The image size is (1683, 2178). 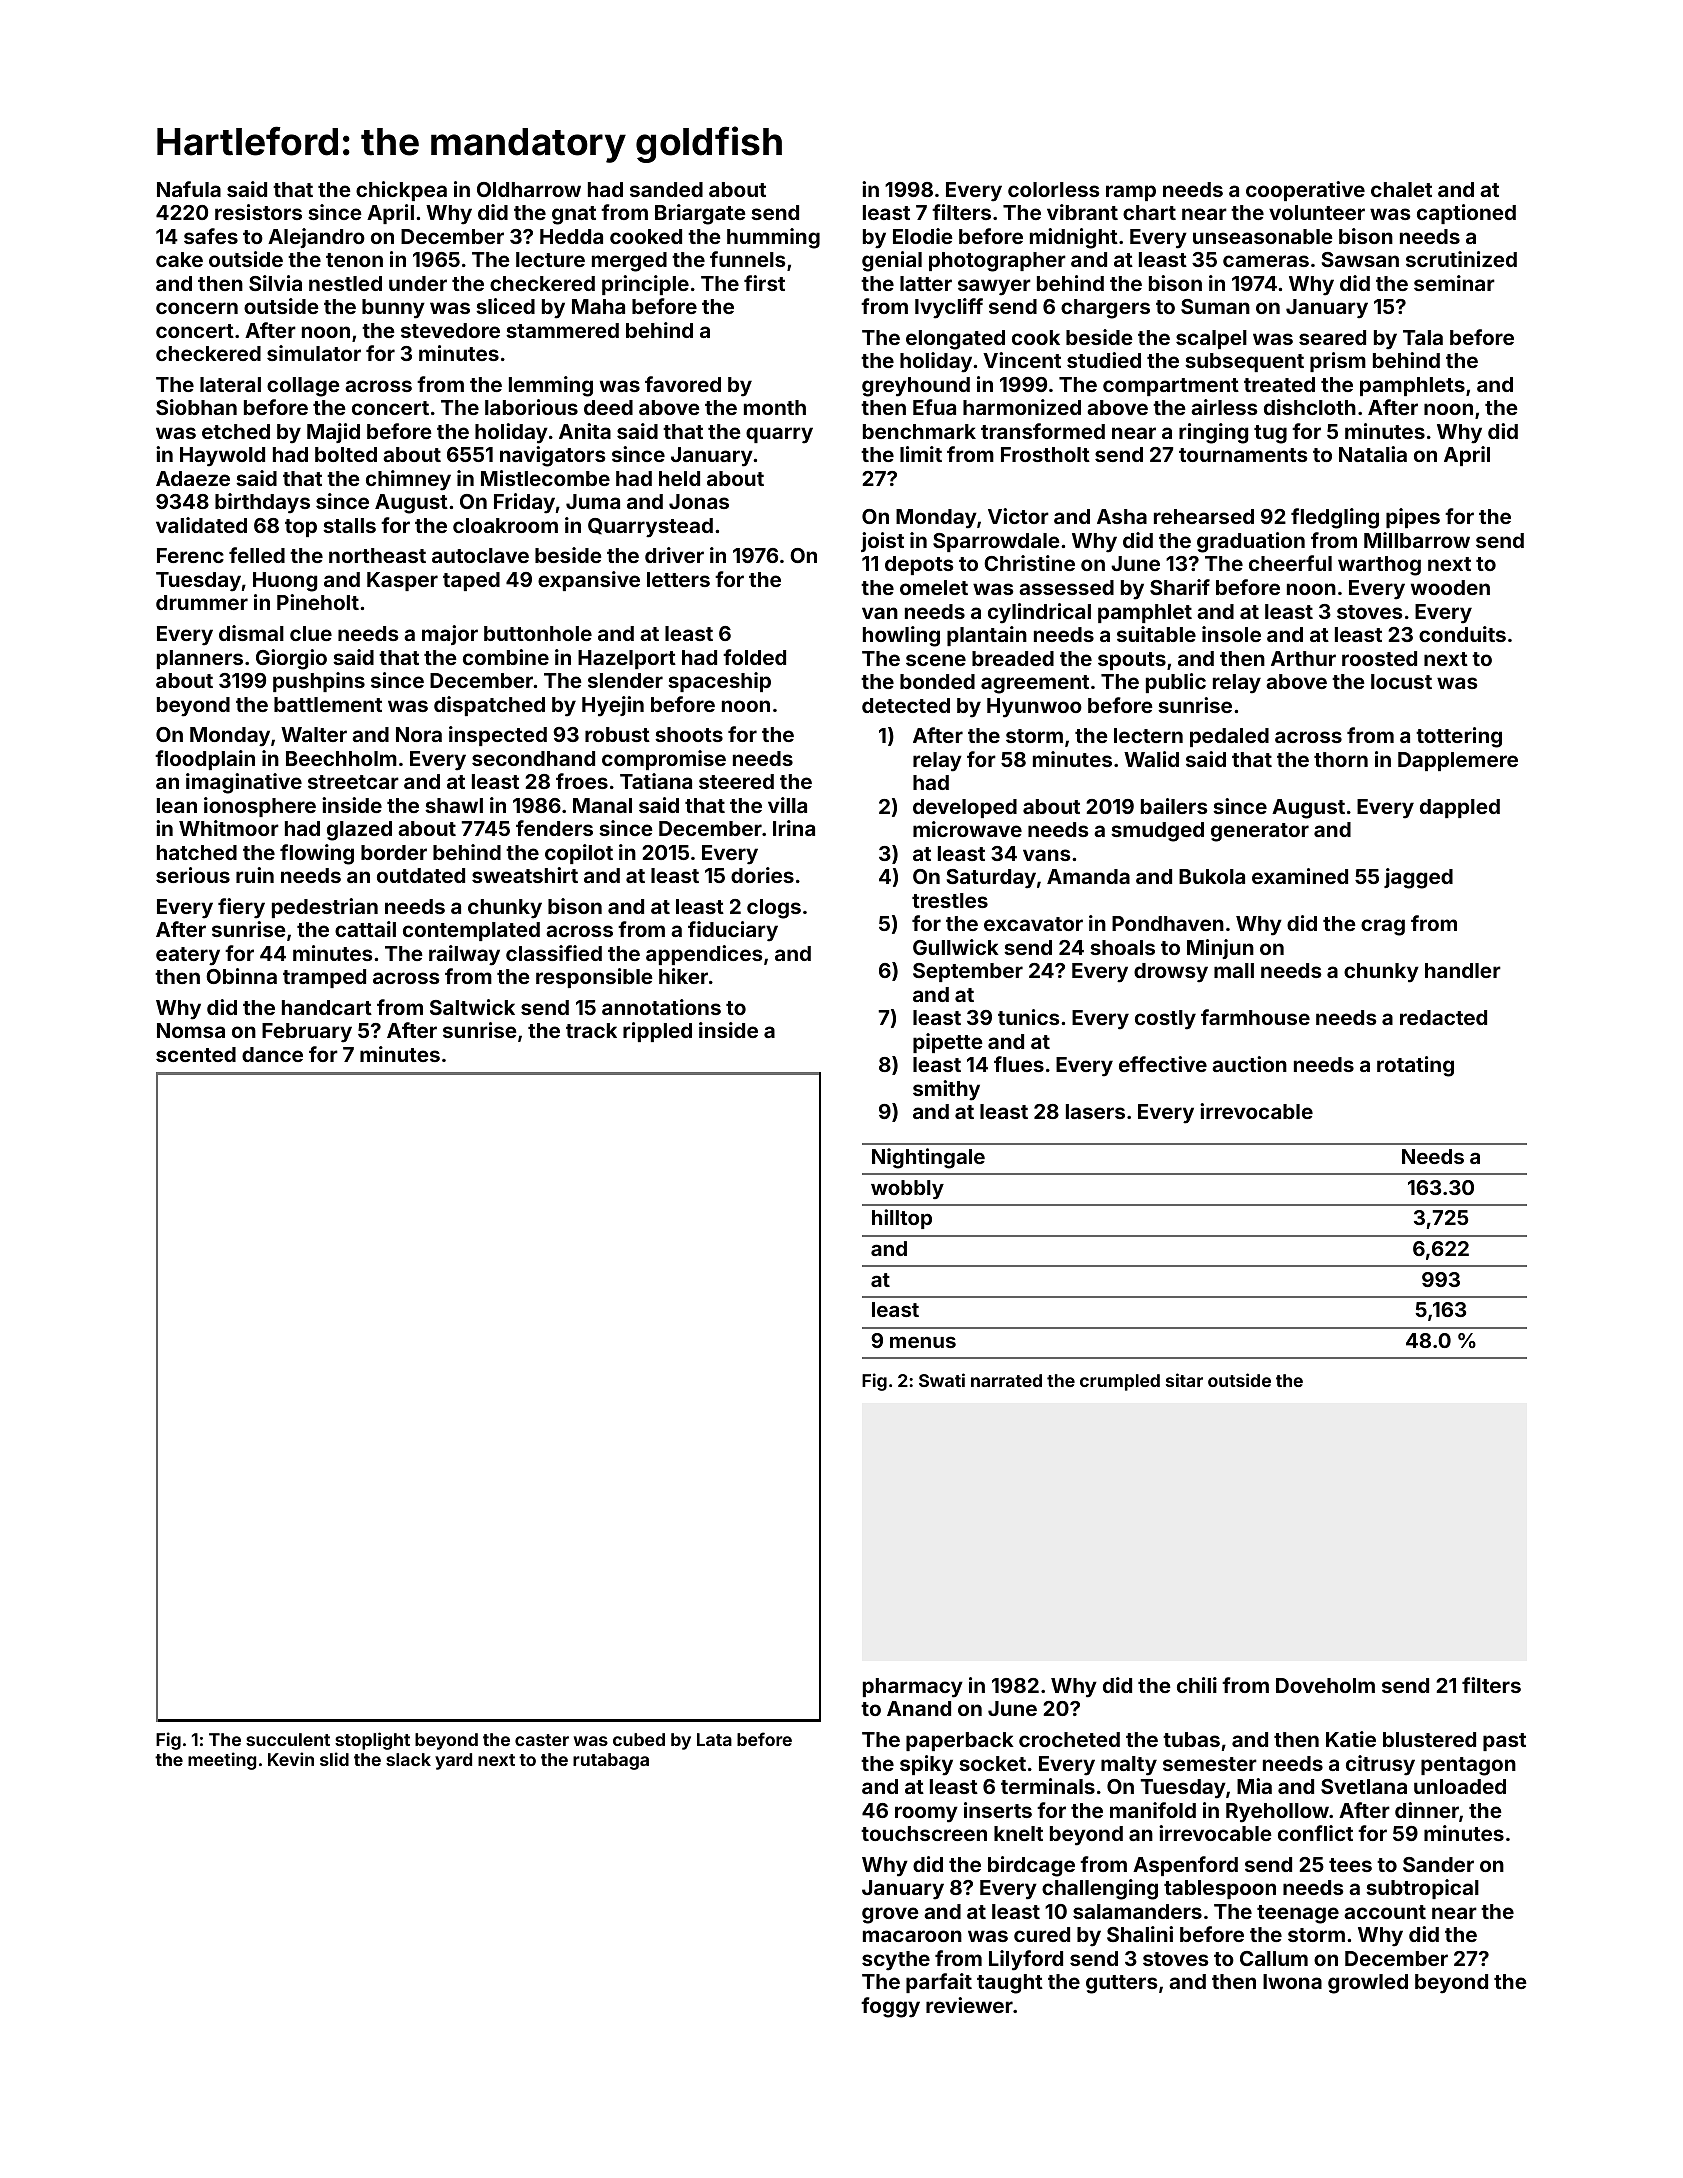 What do you see at coordinates (907, 1189) in the screenshot?
I see `wobbly` at bounding box center [907, 1189].
